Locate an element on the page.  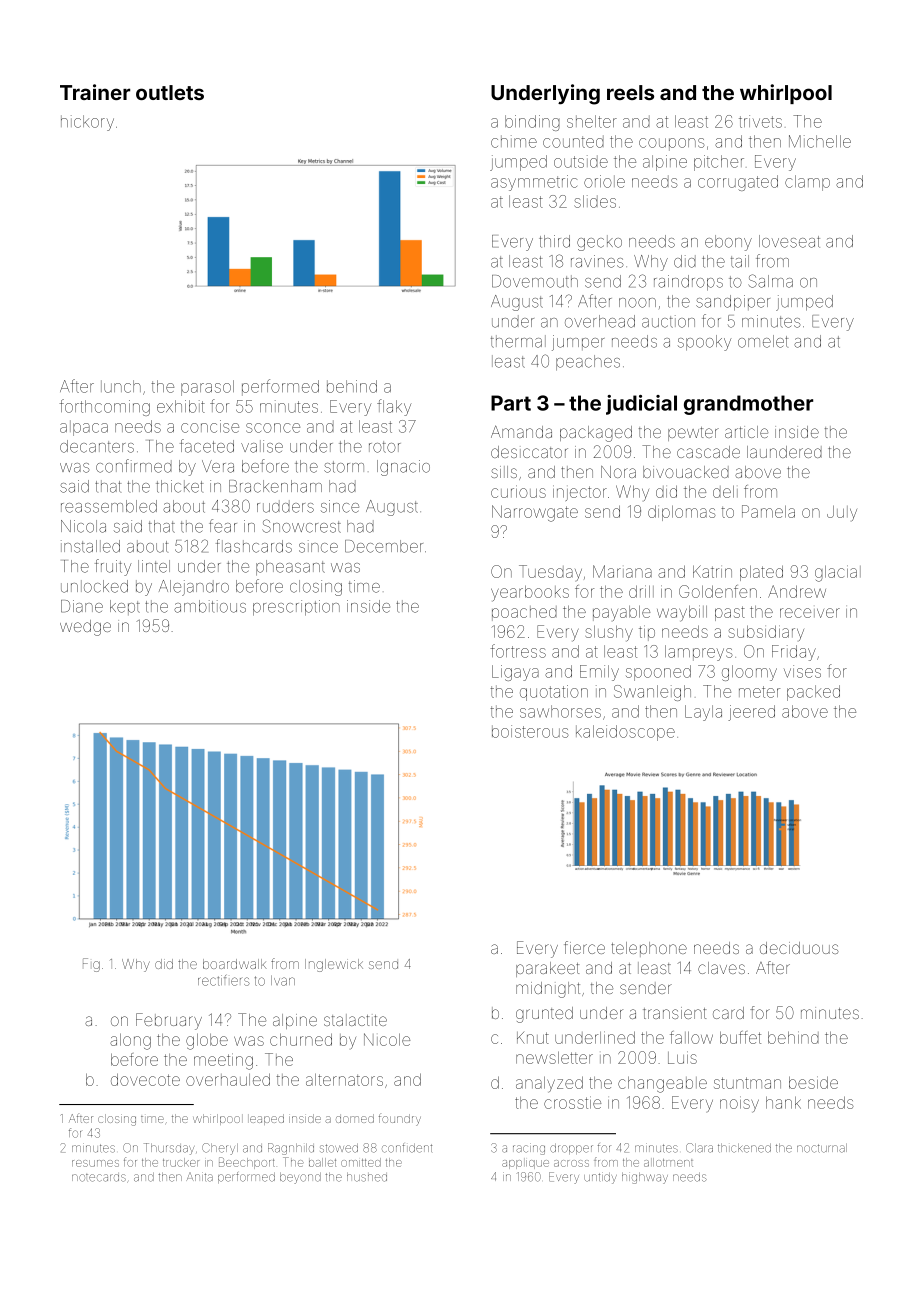
fear is located at coordinates (223, 526).
